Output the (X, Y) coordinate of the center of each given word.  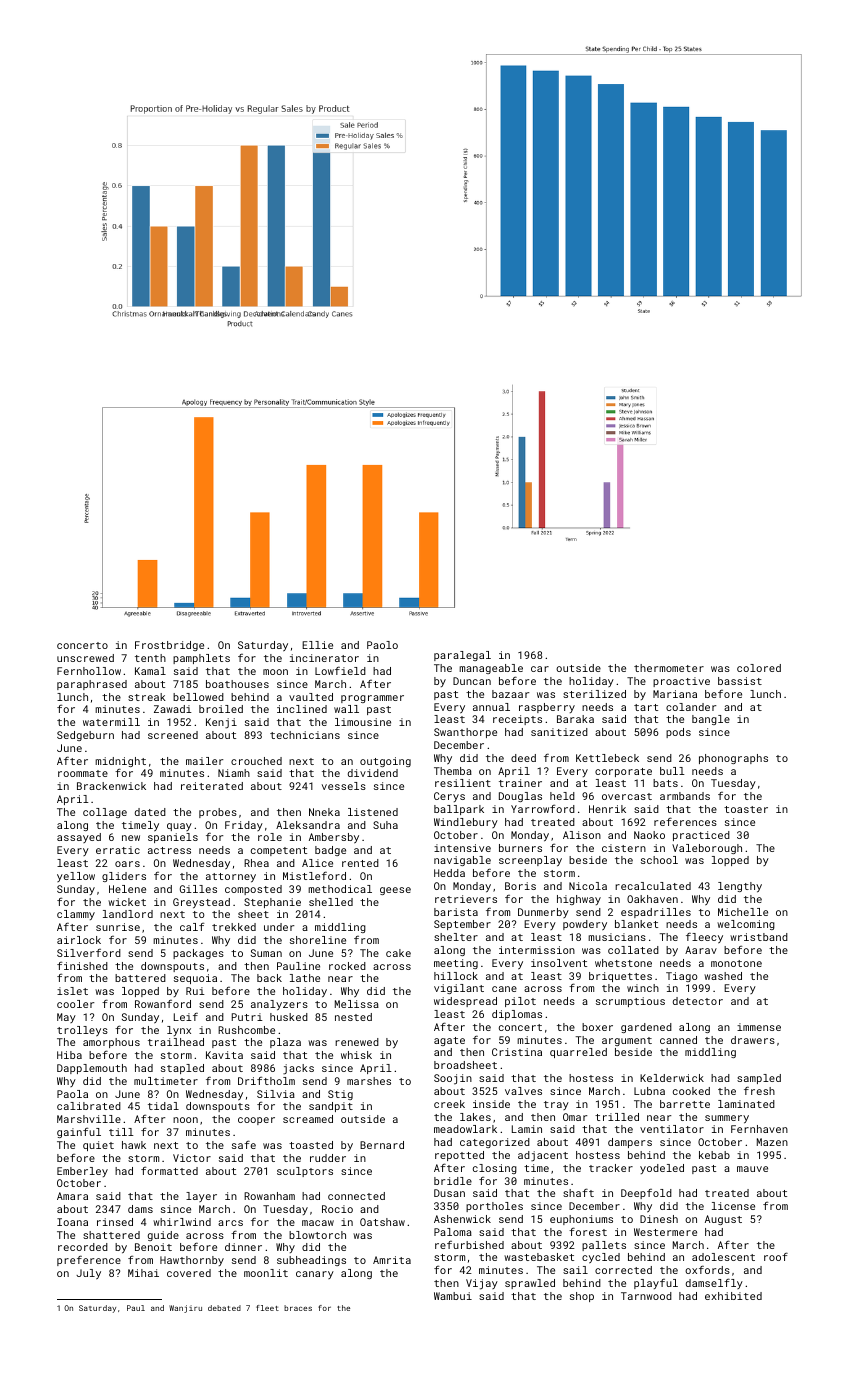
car (540, 669)
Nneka (324, 812)
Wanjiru (185, 1309)
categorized (495, 1143)
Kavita (224, 1055)
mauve (752, 1169)
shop (582, 1297)
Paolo (382, 645)
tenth (150, 658)
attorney (231, 877)
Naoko (649, 835)
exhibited (733, 1296)
